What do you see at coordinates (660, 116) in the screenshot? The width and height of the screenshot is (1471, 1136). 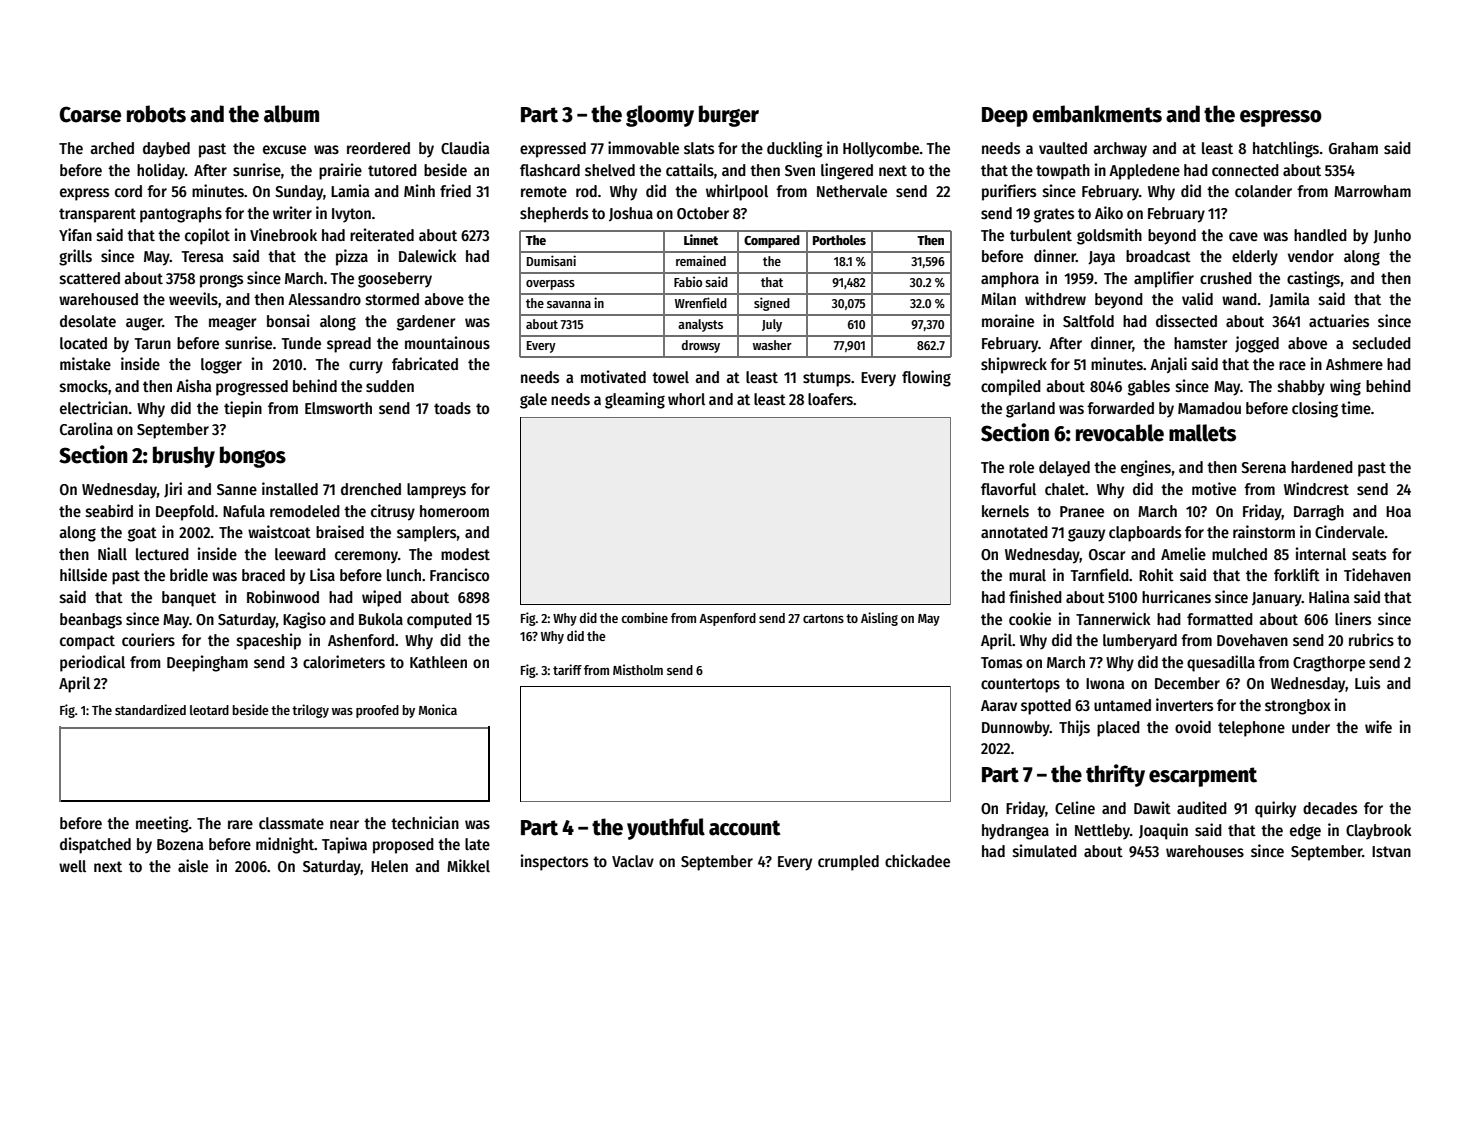 I see `gloomy` at bounding box center [660, 116].
